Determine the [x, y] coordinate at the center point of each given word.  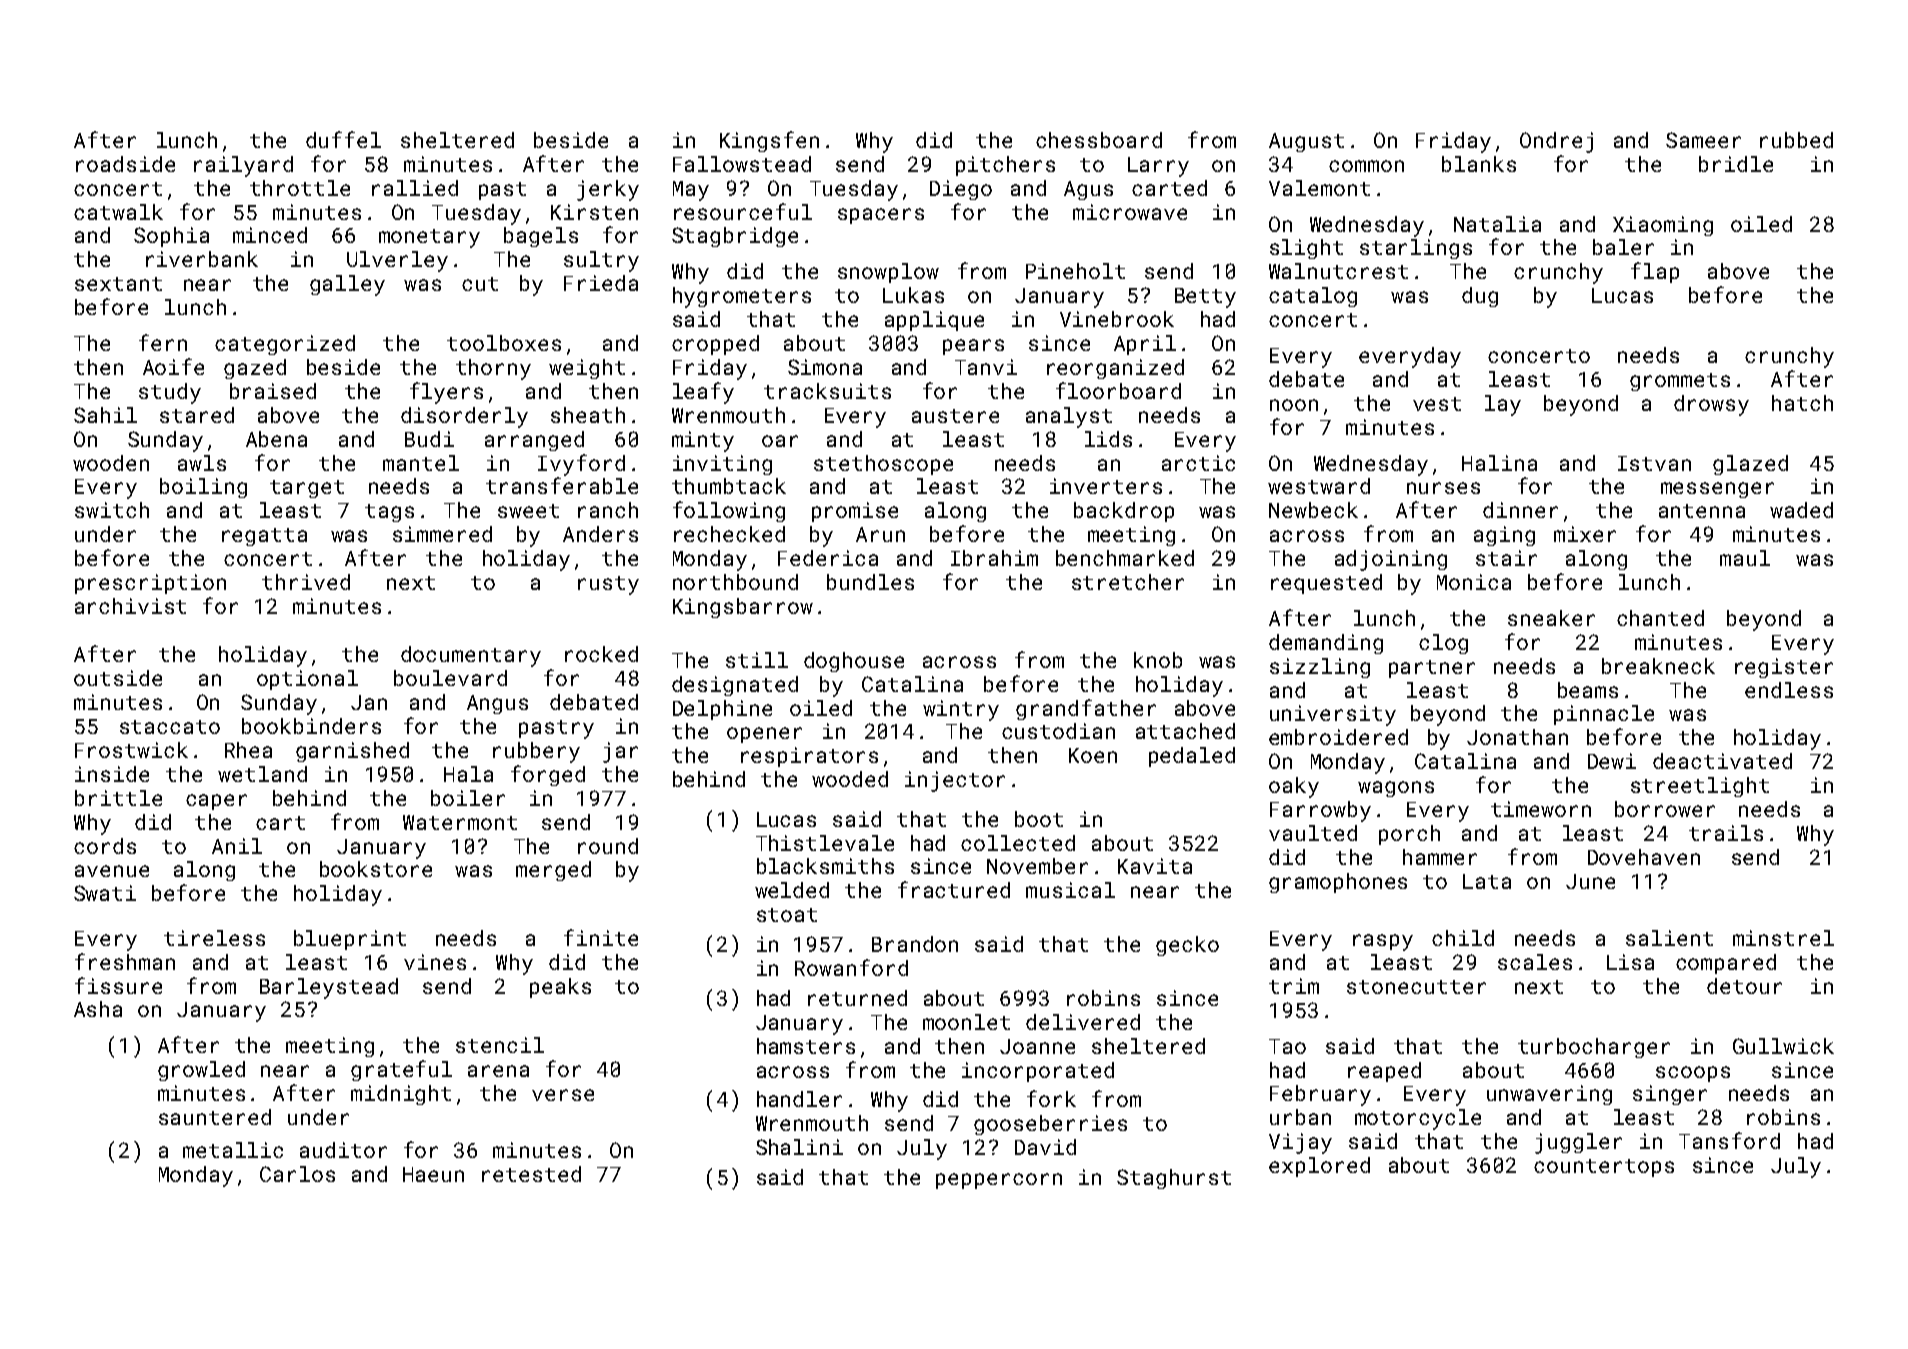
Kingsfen [769, 141]
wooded [850, 779]
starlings [1416, 249]
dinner [1520, 510]
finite [601, 937]
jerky [608, 190]
